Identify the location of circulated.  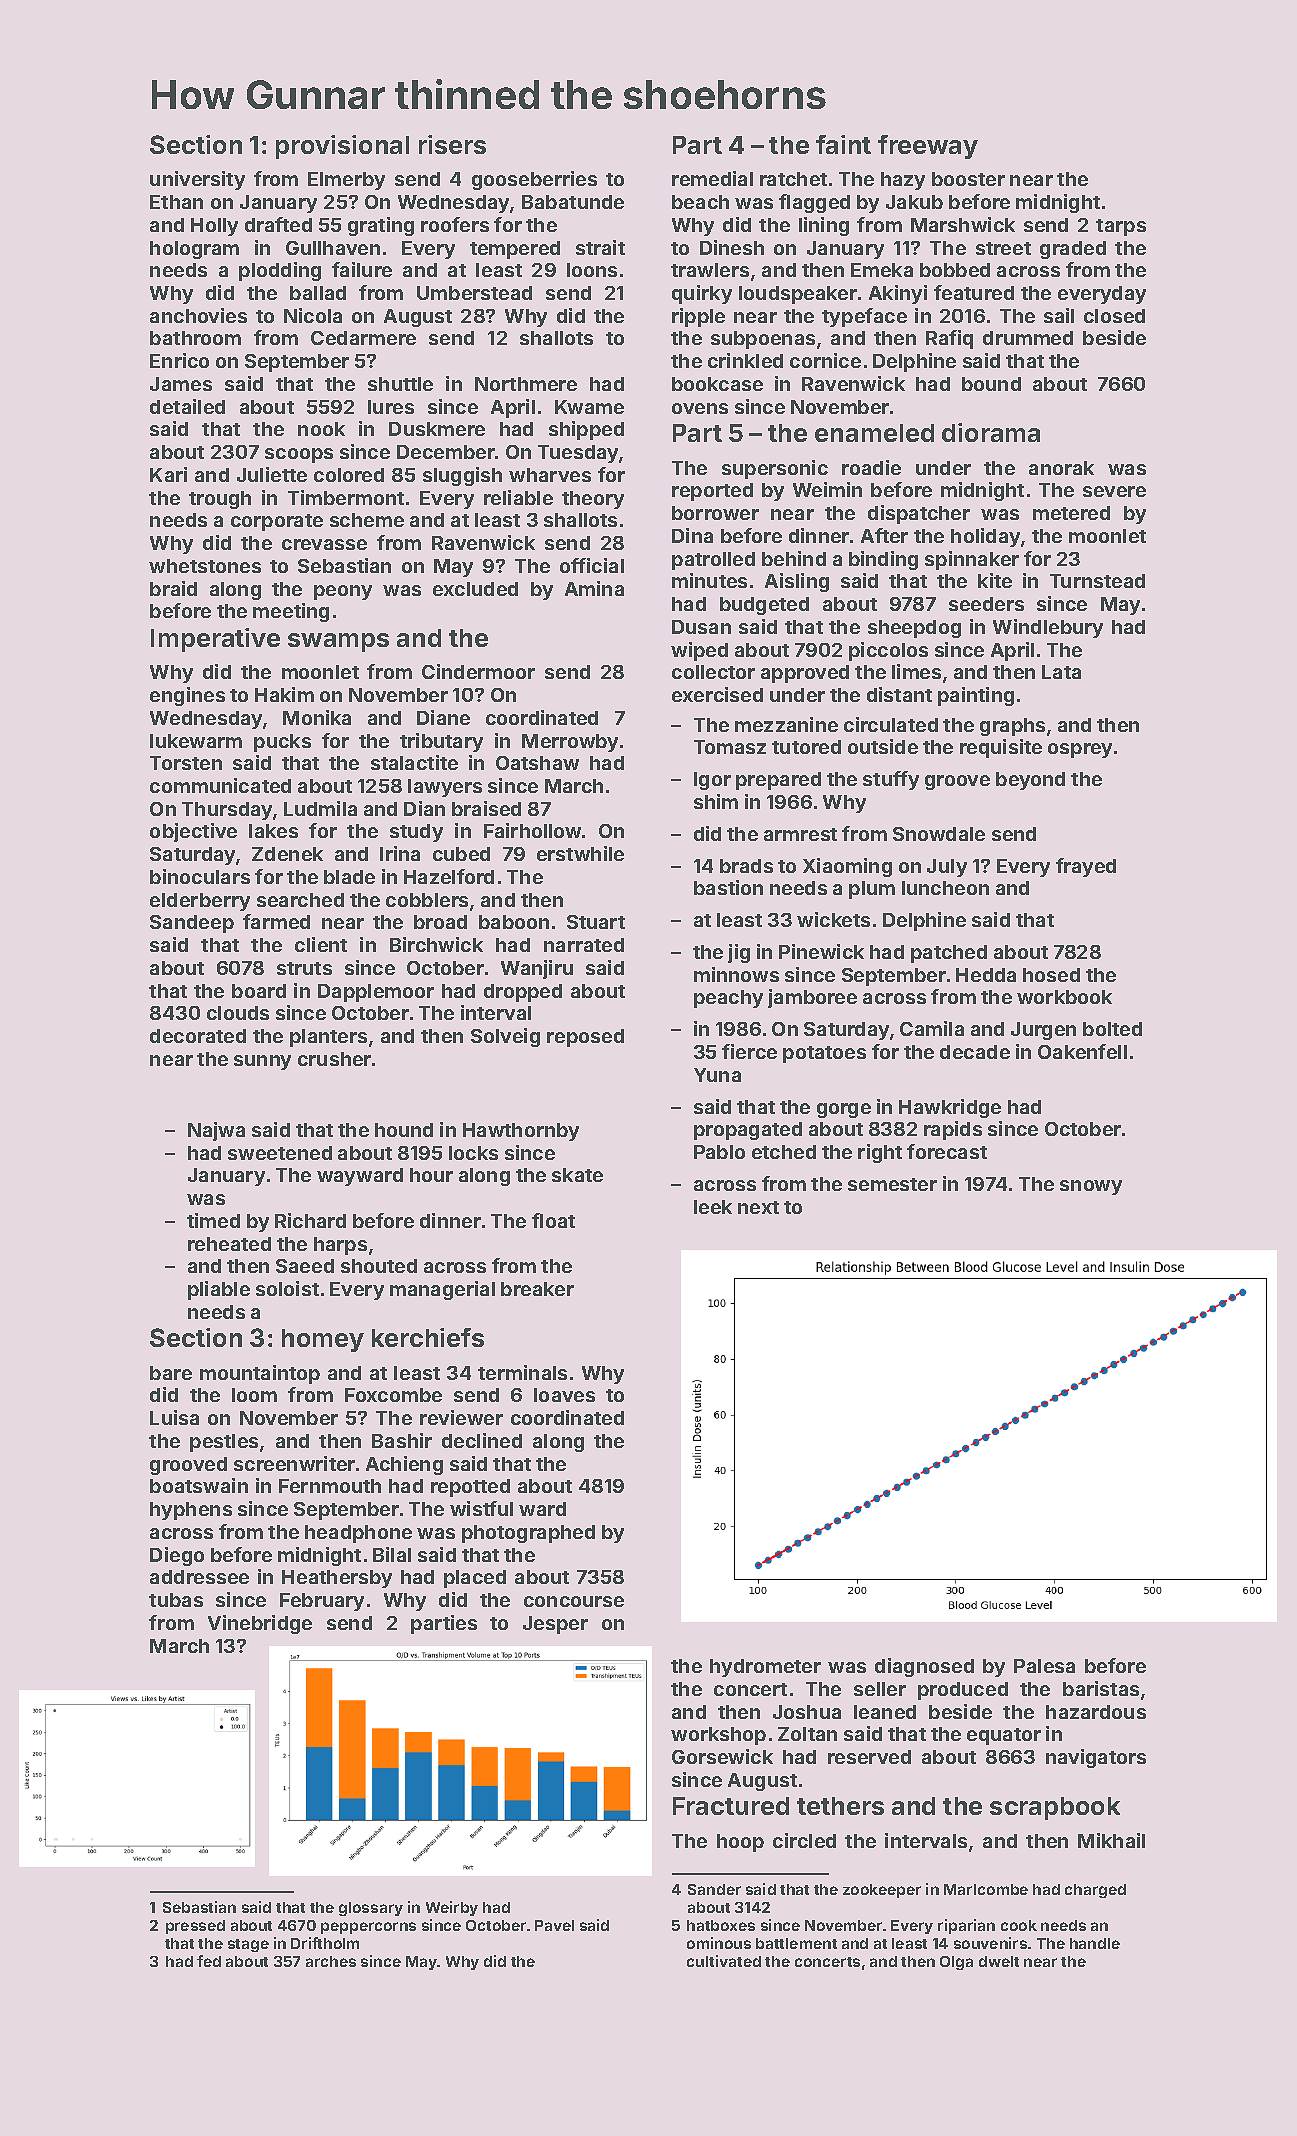
(891, 724).
